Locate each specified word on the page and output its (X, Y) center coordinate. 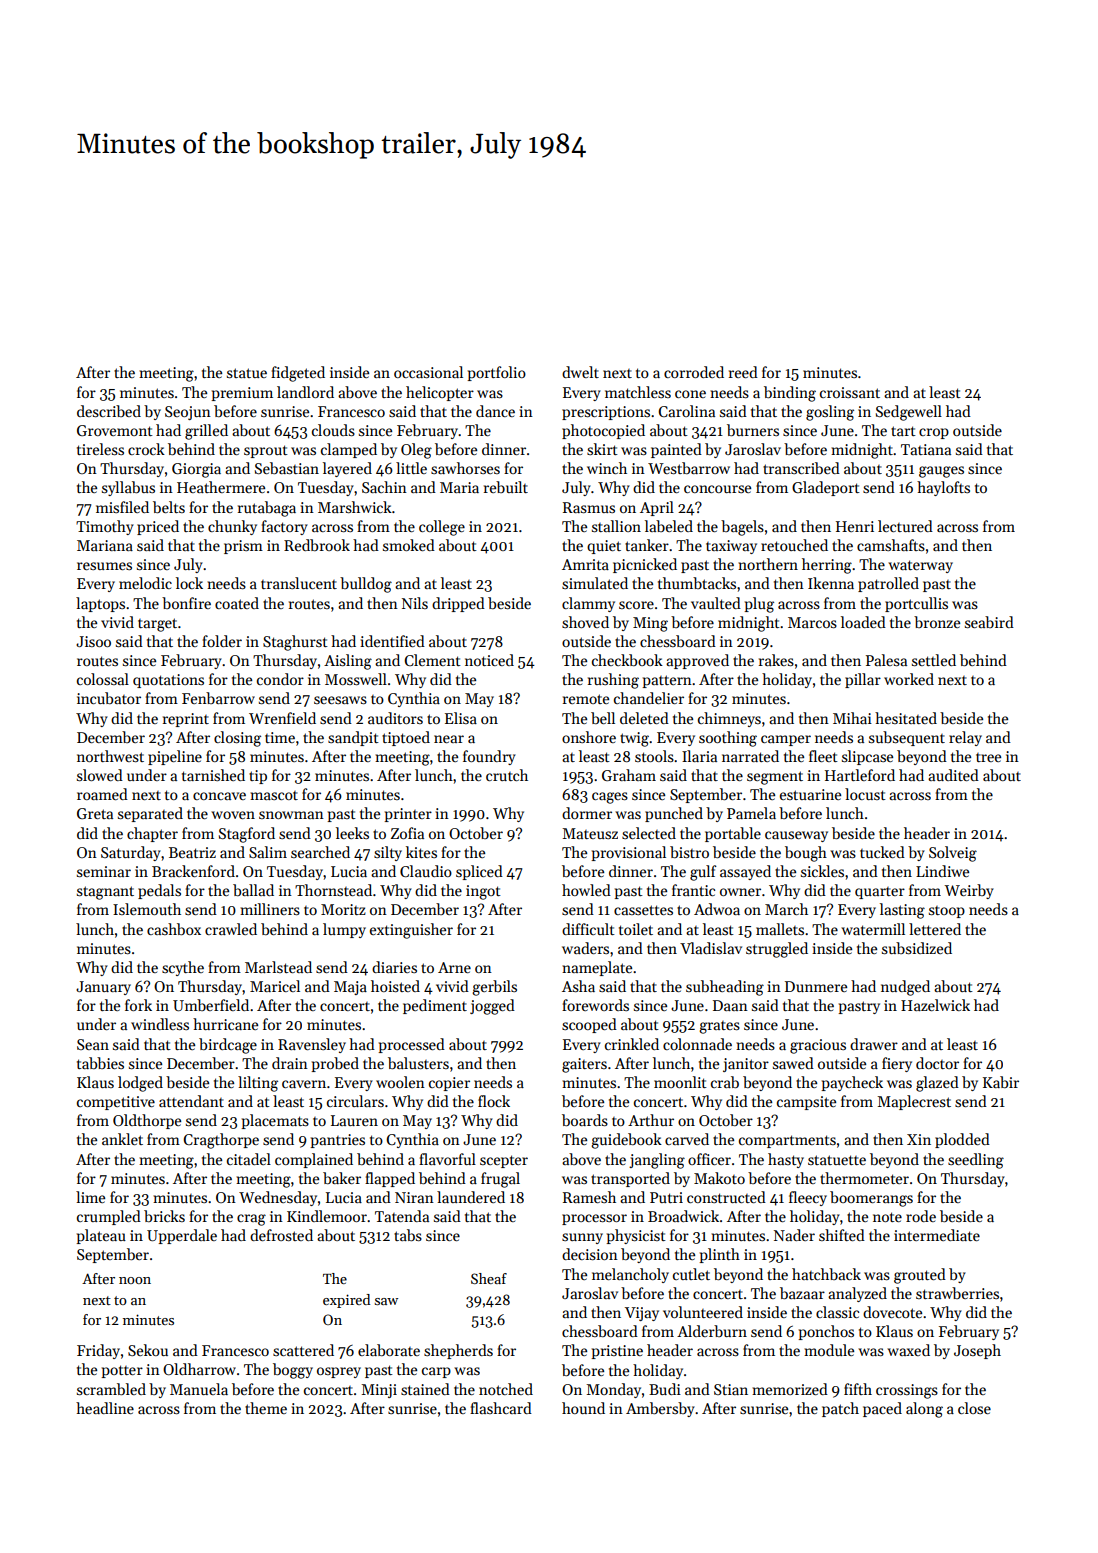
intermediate (937, 1235)
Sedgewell (909, 413)
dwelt (580, 372)
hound (583, 1408)
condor (280, 679)
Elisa (461, 718)
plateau (101, 1236)
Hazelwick (935, 1005)
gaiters (584, 1065)
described (109, 411)
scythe (183, 968)
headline (105, 1408)
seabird (989, 622)
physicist (636, 1236)
